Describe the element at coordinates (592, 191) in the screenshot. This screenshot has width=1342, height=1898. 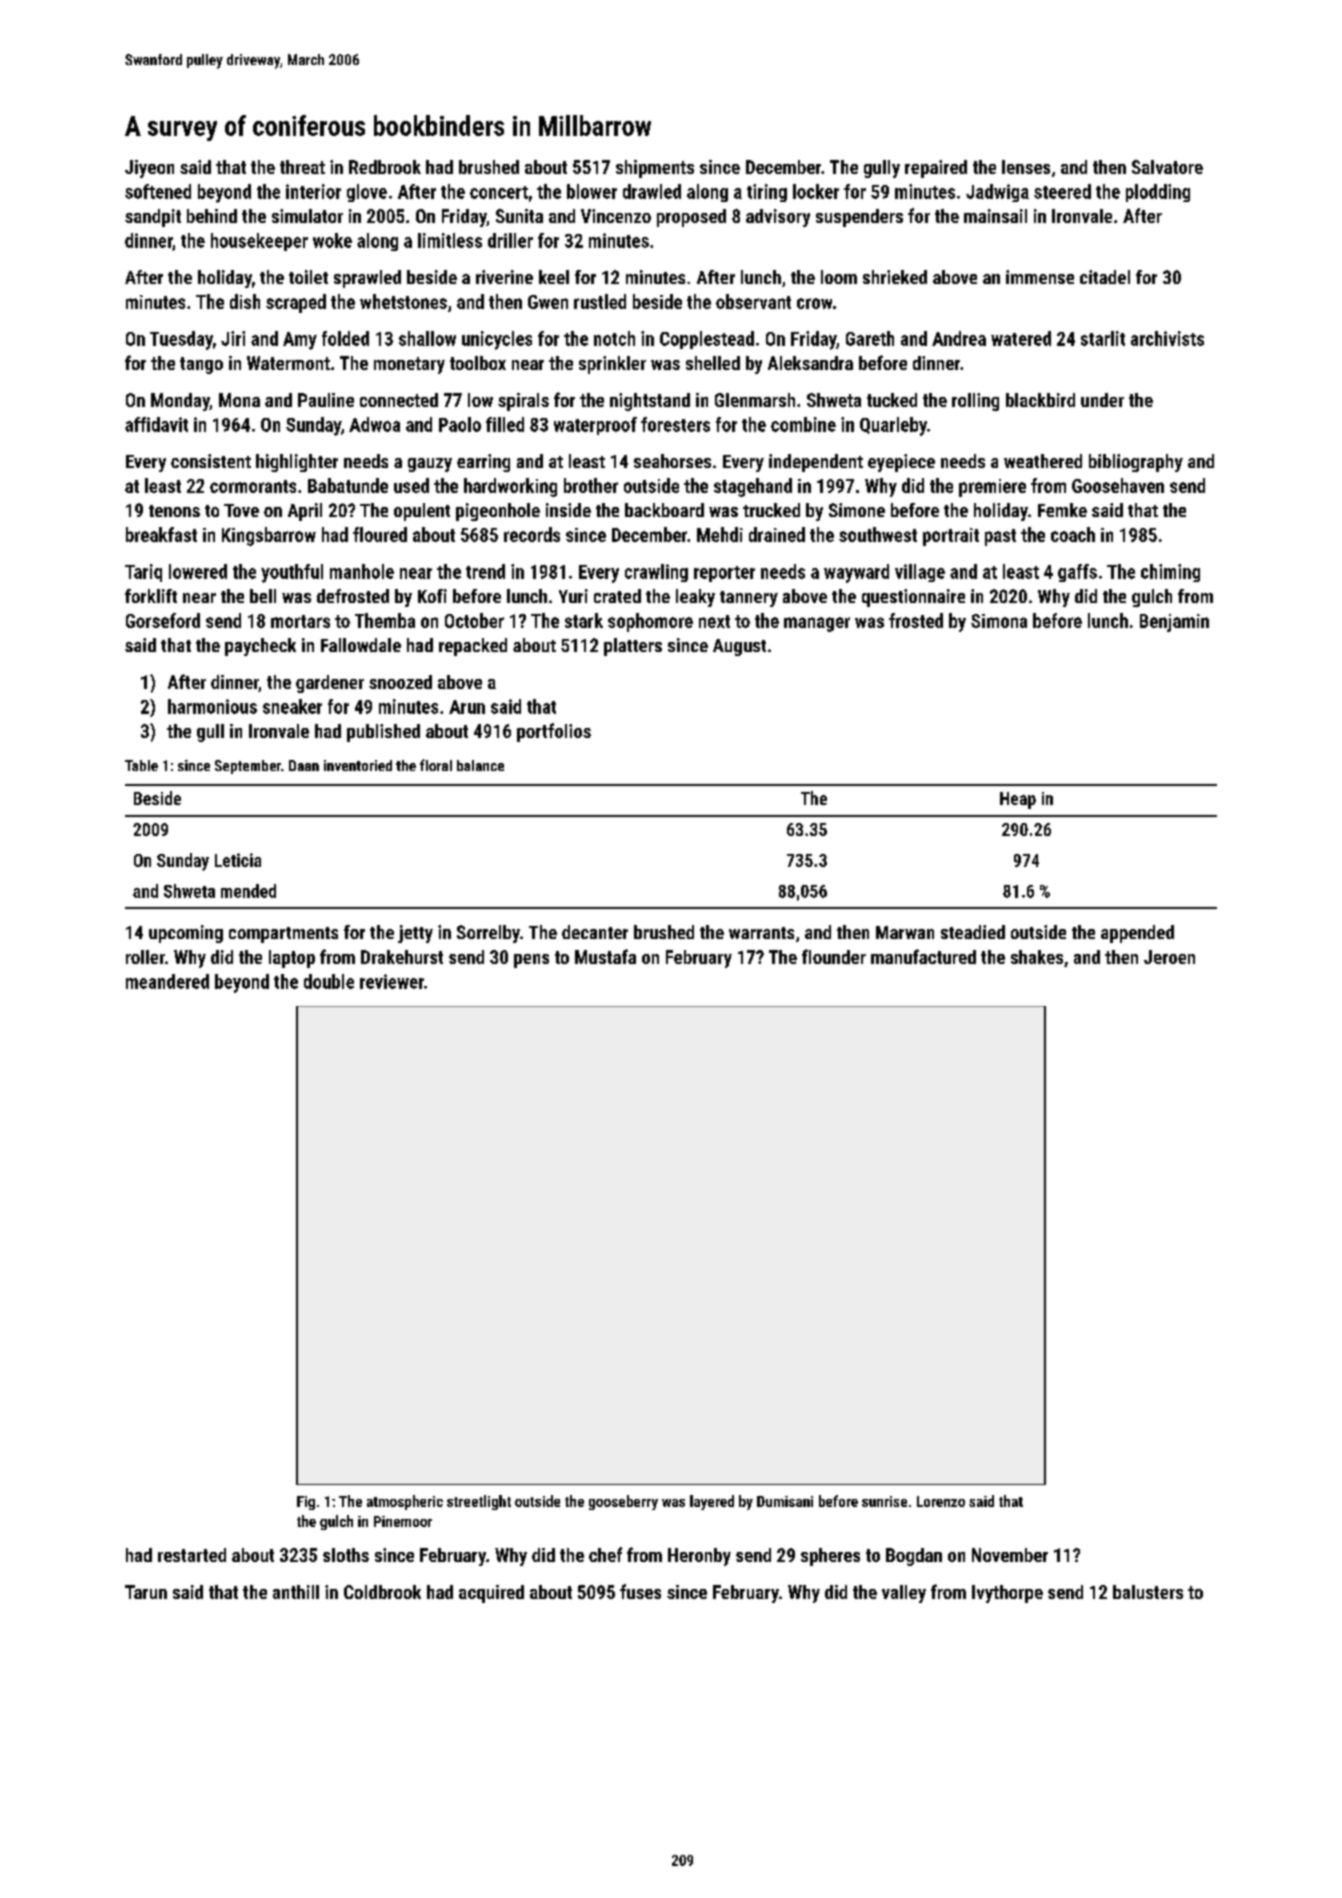
I see `blower` at that location.
